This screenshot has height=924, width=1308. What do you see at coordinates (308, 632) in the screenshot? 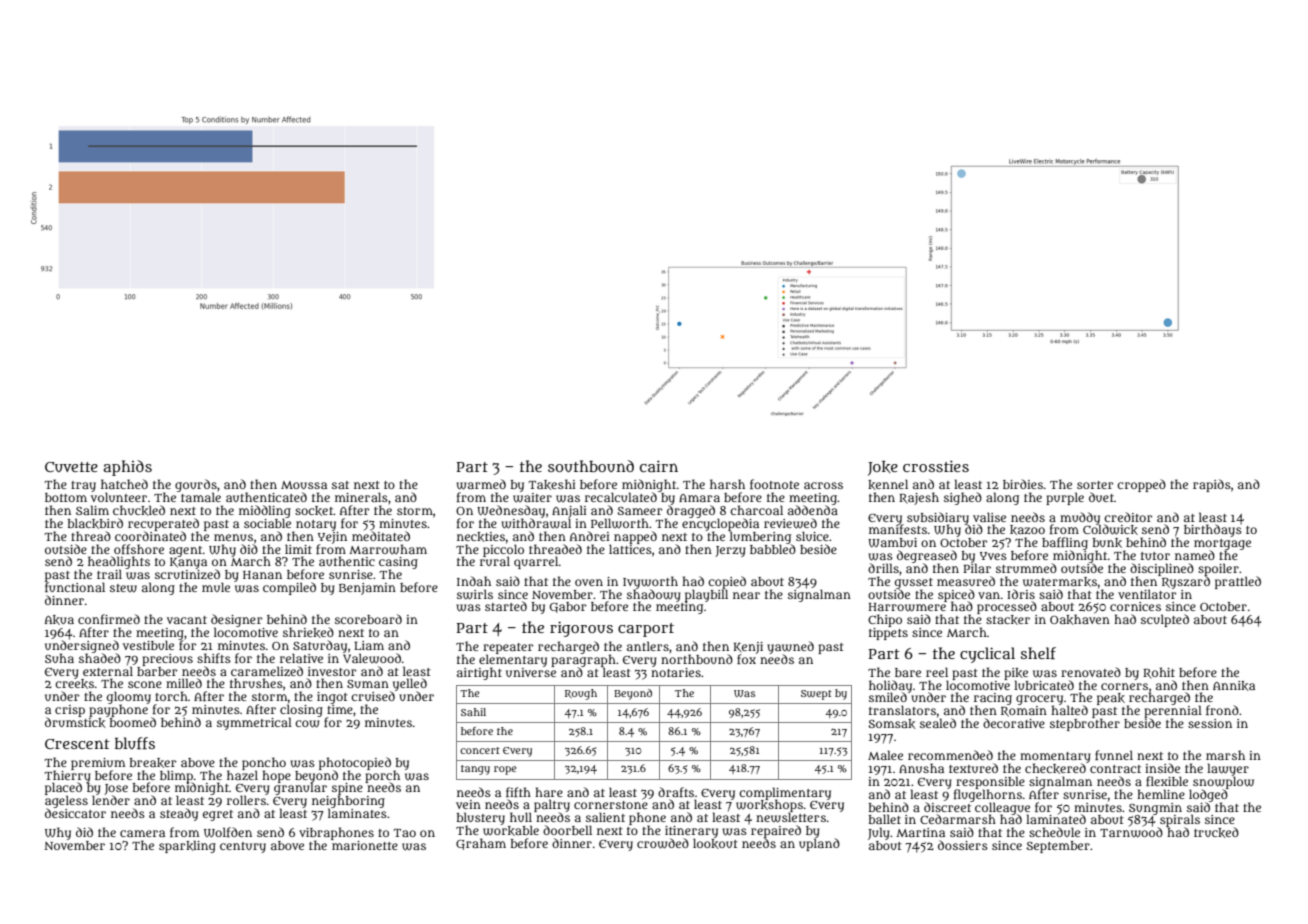
I see `shrieked` at bounding box center [308, 632].
